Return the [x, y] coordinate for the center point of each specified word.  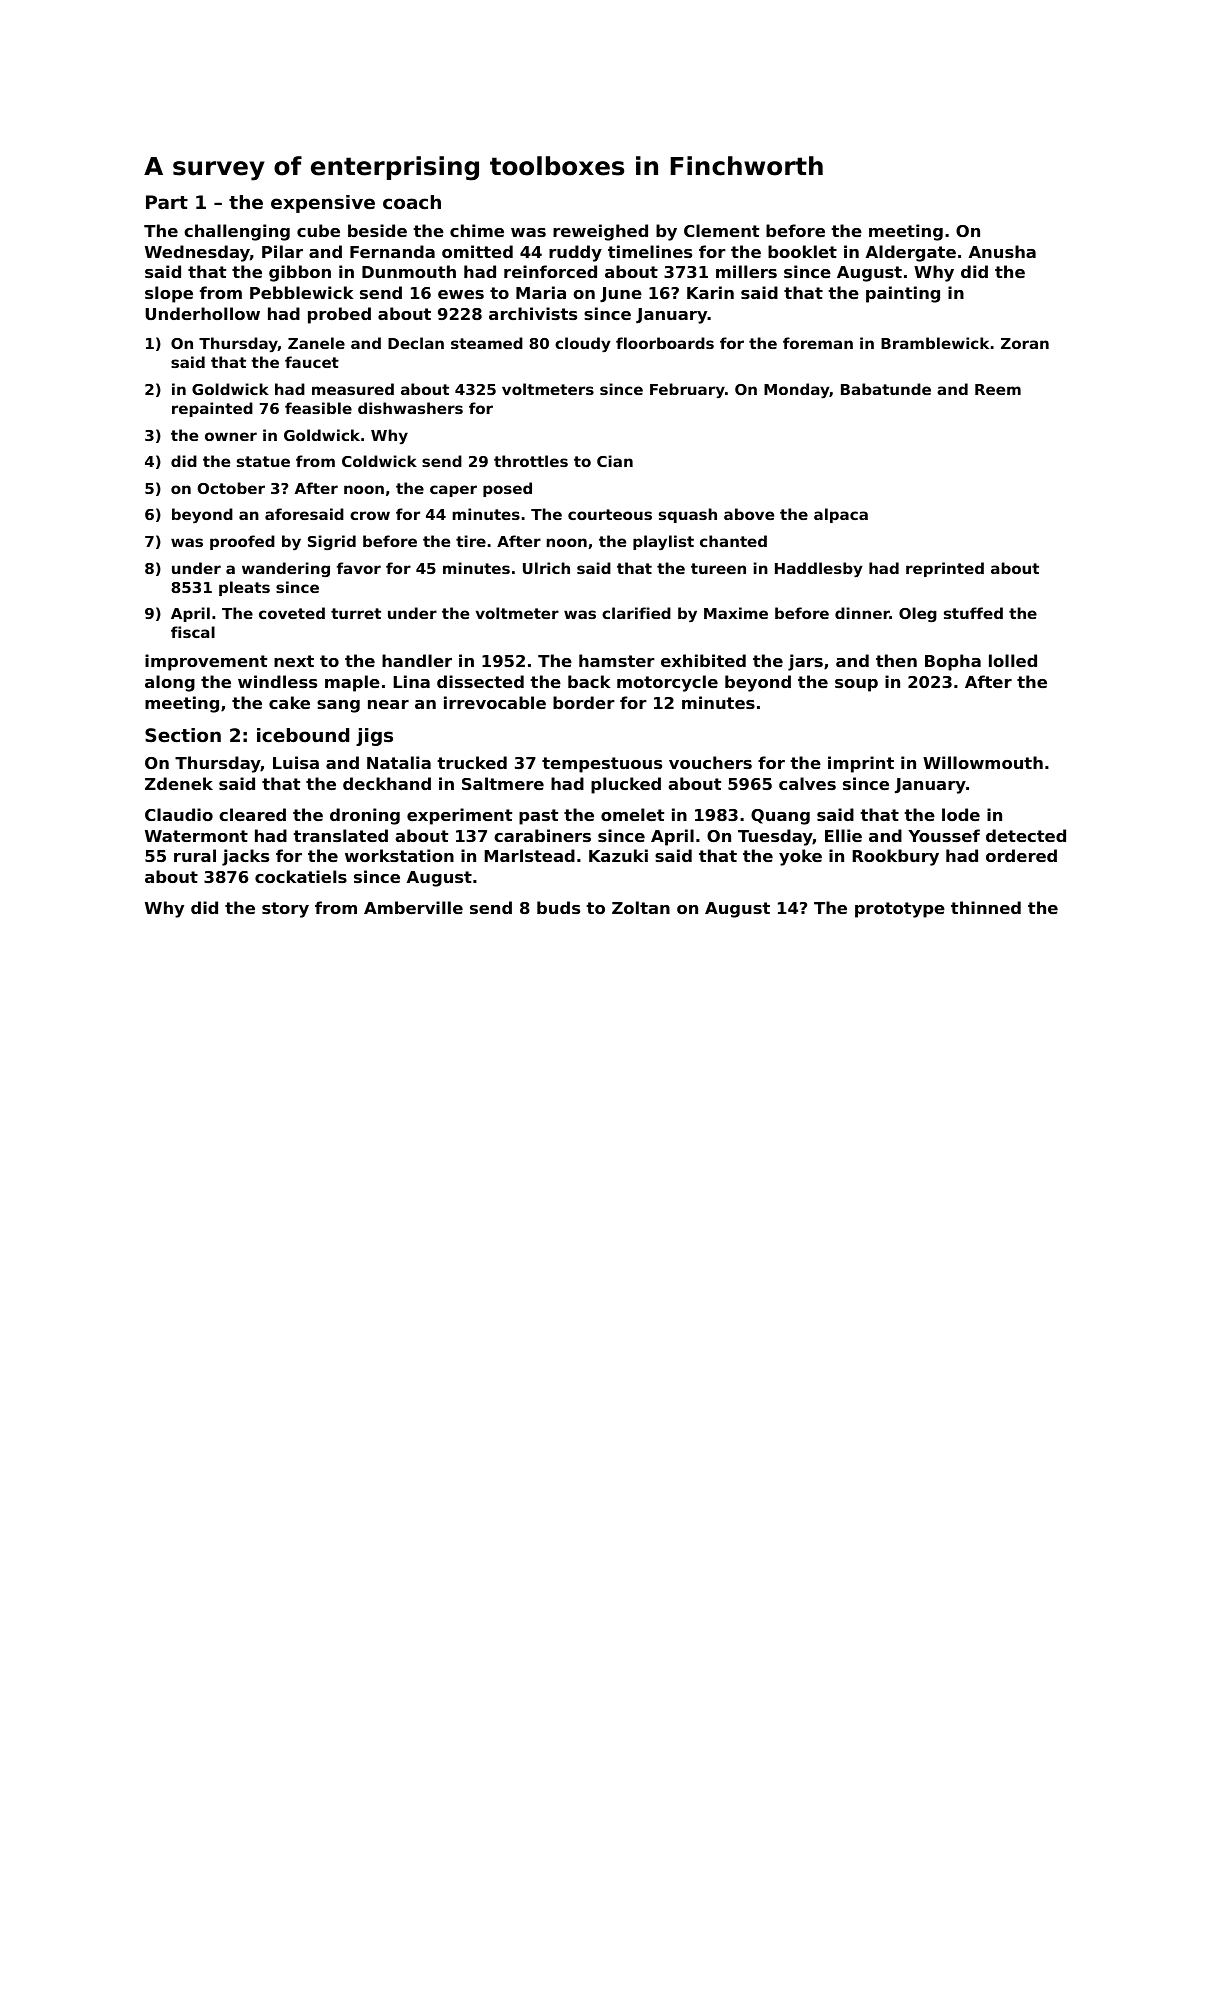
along [170, 683]
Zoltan [641, 907]
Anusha [1002, 251]
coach [412, 202]
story [285, 910]
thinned [986, 907]
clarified [636, 613]
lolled [1013, 660]
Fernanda [392, 251]
